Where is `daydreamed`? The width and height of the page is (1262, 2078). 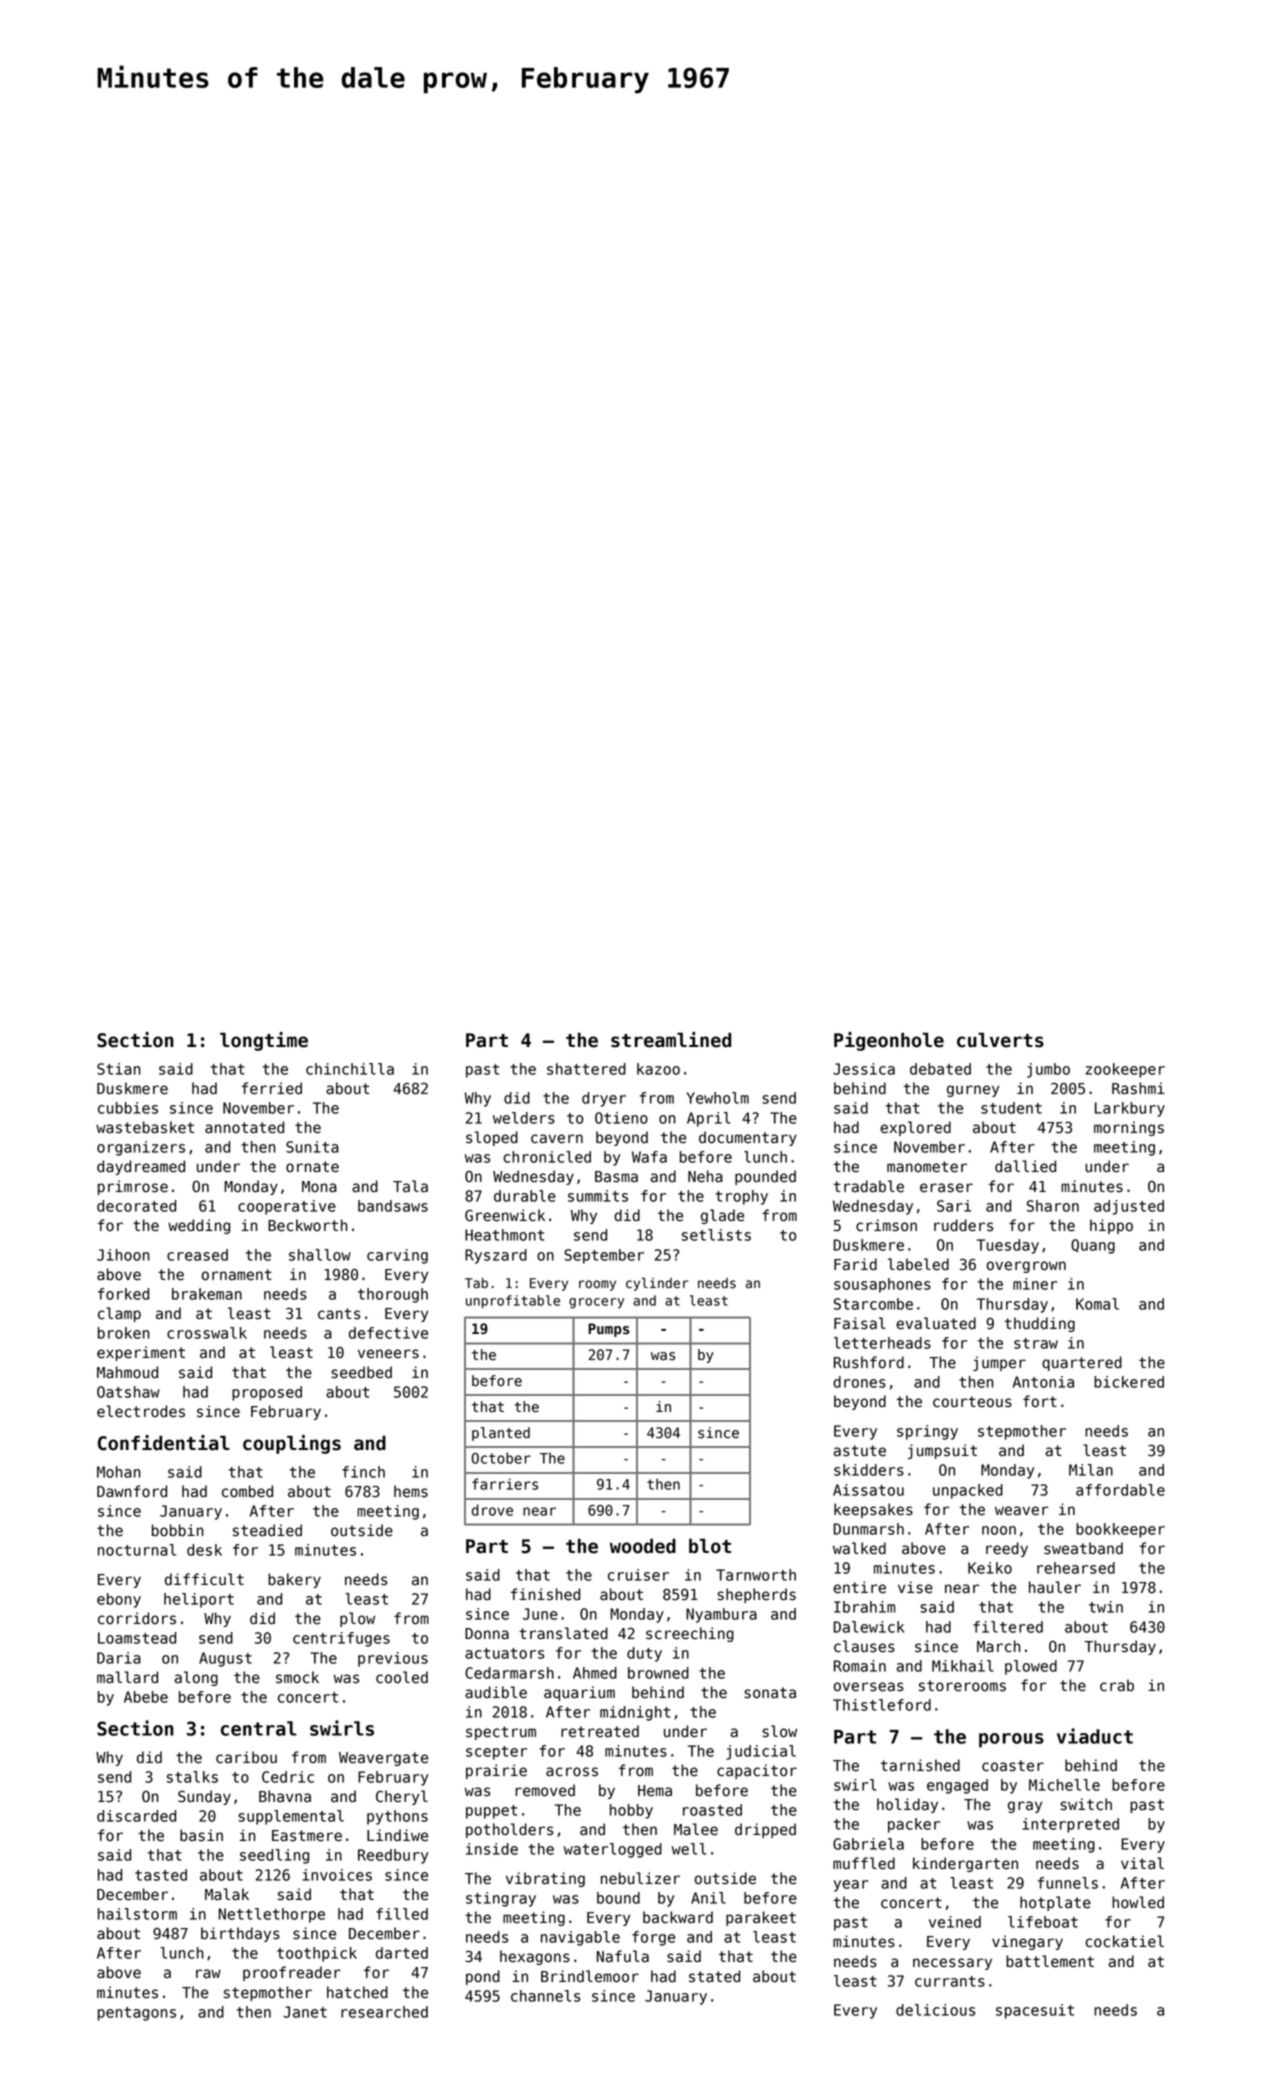 daydreamed is located at coordinates (141, 1167).
